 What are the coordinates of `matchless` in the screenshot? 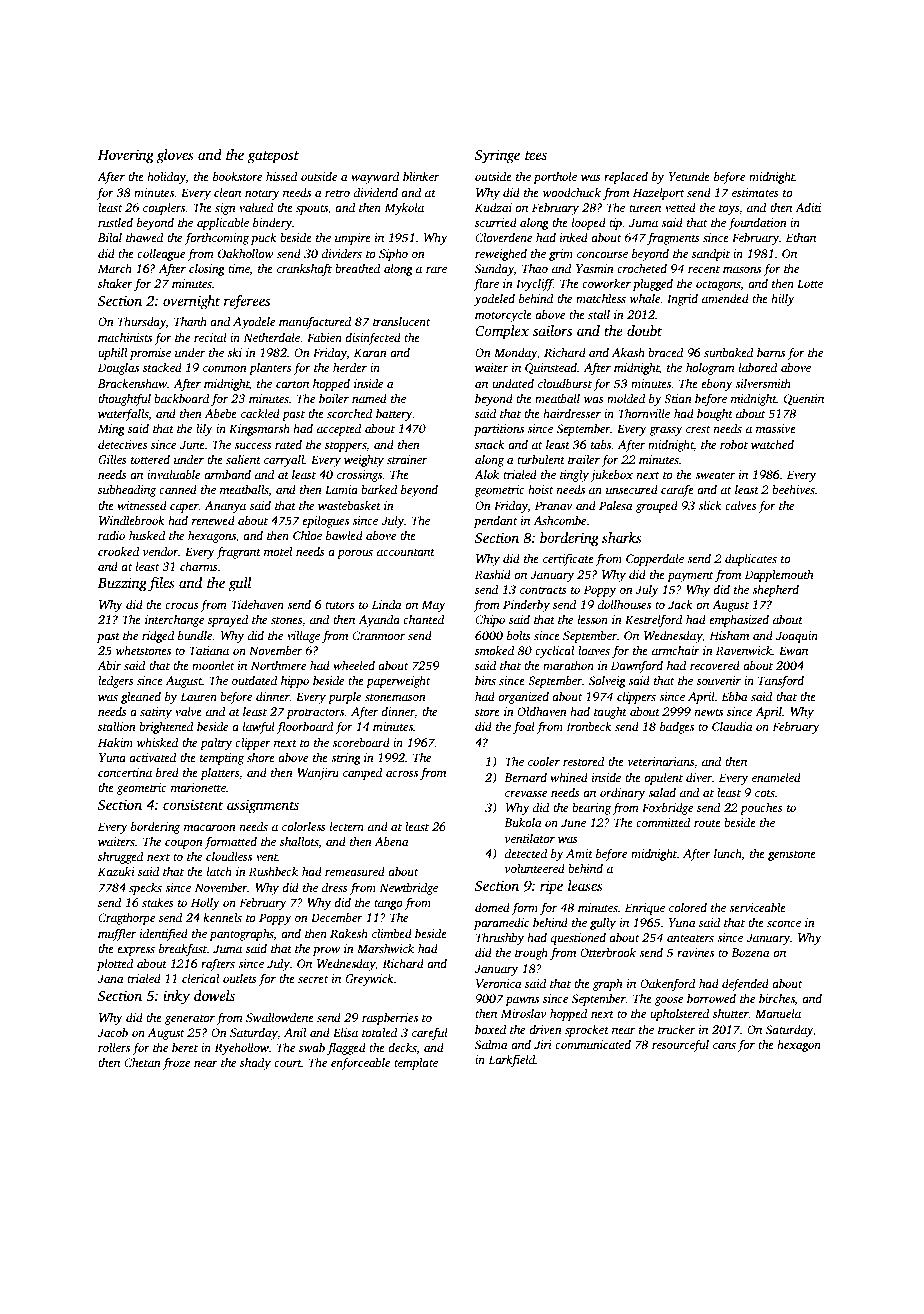 It's located at (601, 298).
